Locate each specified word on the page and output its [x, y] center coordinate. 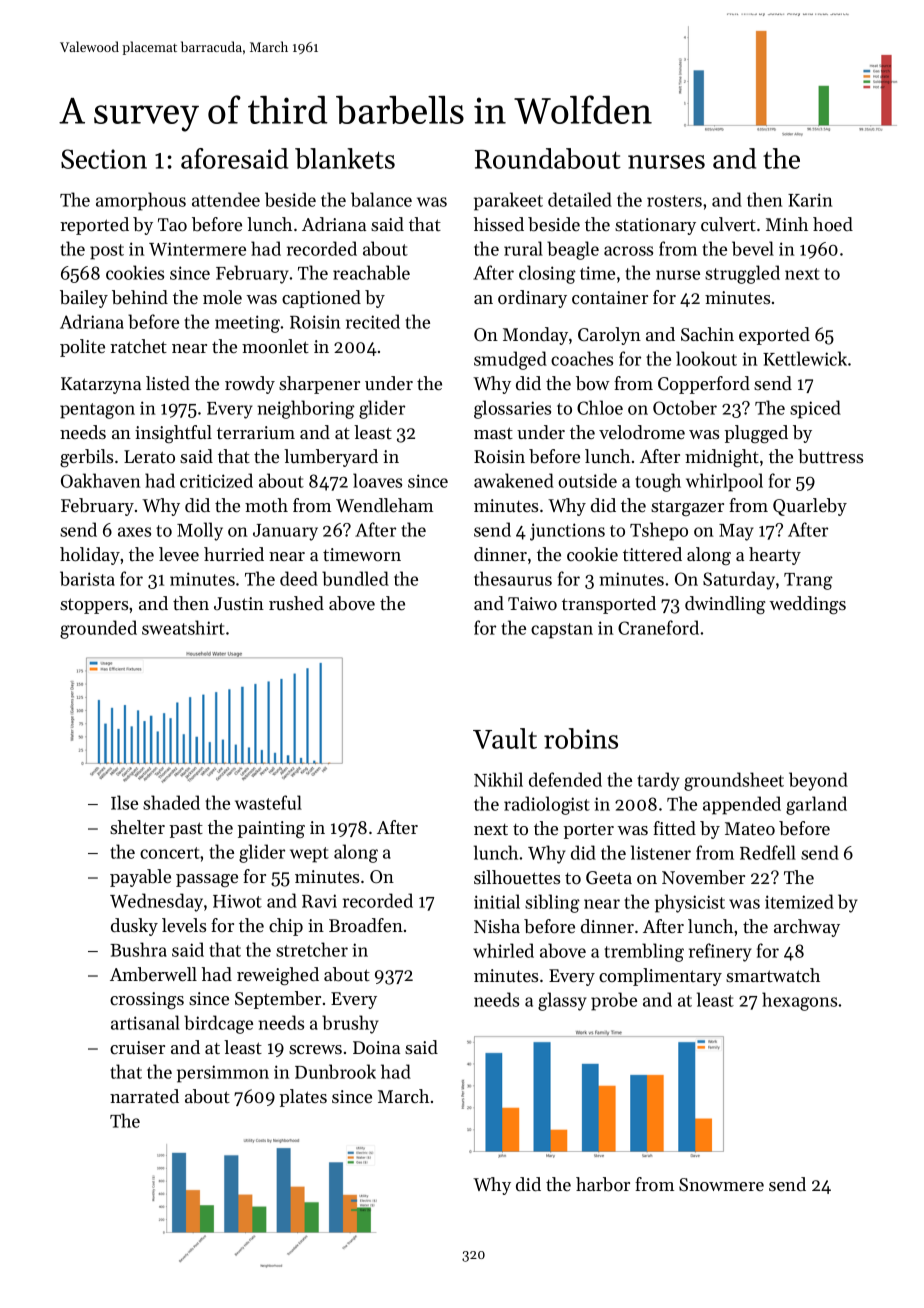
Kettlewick [805, 358]
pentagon [97, 411]
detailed [580, 199]
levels [184, 925]
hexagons [799, 1001]
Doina [376, 1048]
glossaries [512, 409]
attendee [226, 199]
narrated [144, 1096]
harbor [603, 1184]
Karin [810, 200]
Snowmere [721, 1185]
